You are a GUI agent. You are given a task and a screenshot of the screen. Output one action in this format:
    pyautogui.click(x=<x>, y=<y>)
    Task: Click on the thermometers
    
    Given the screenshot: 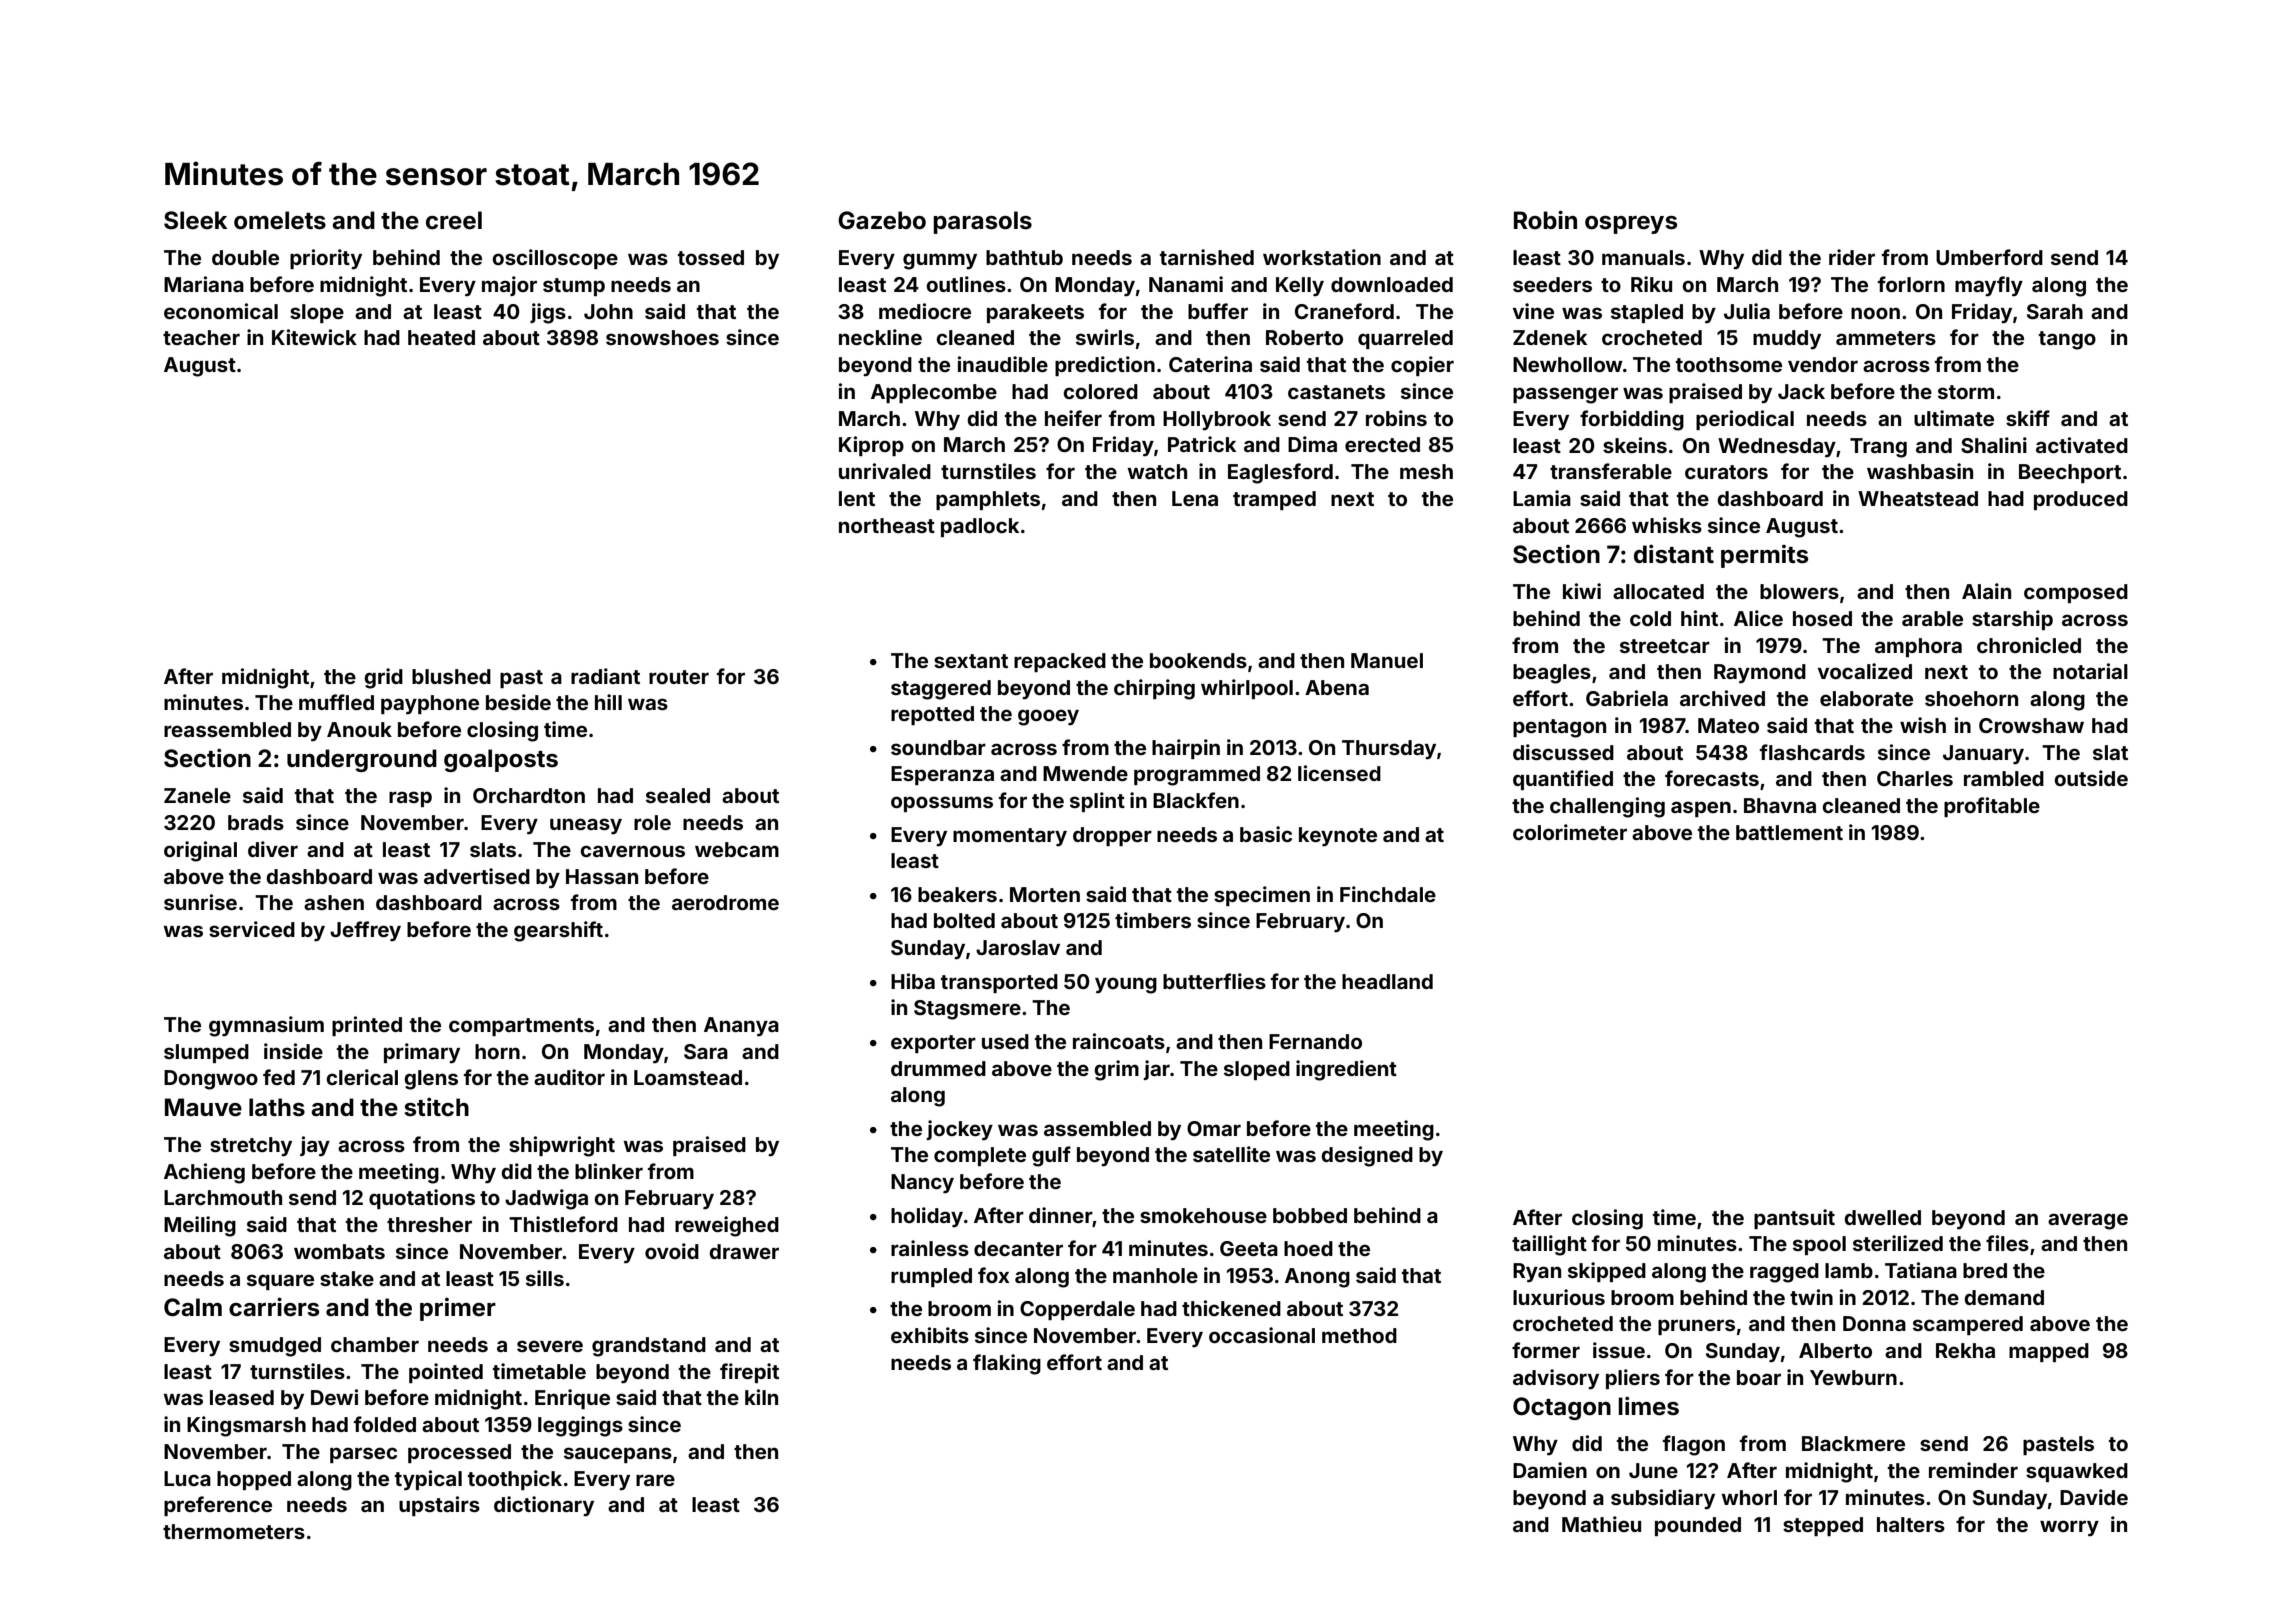 What is the action you would take?
    pyautogui.click(x=234, y=1531)
